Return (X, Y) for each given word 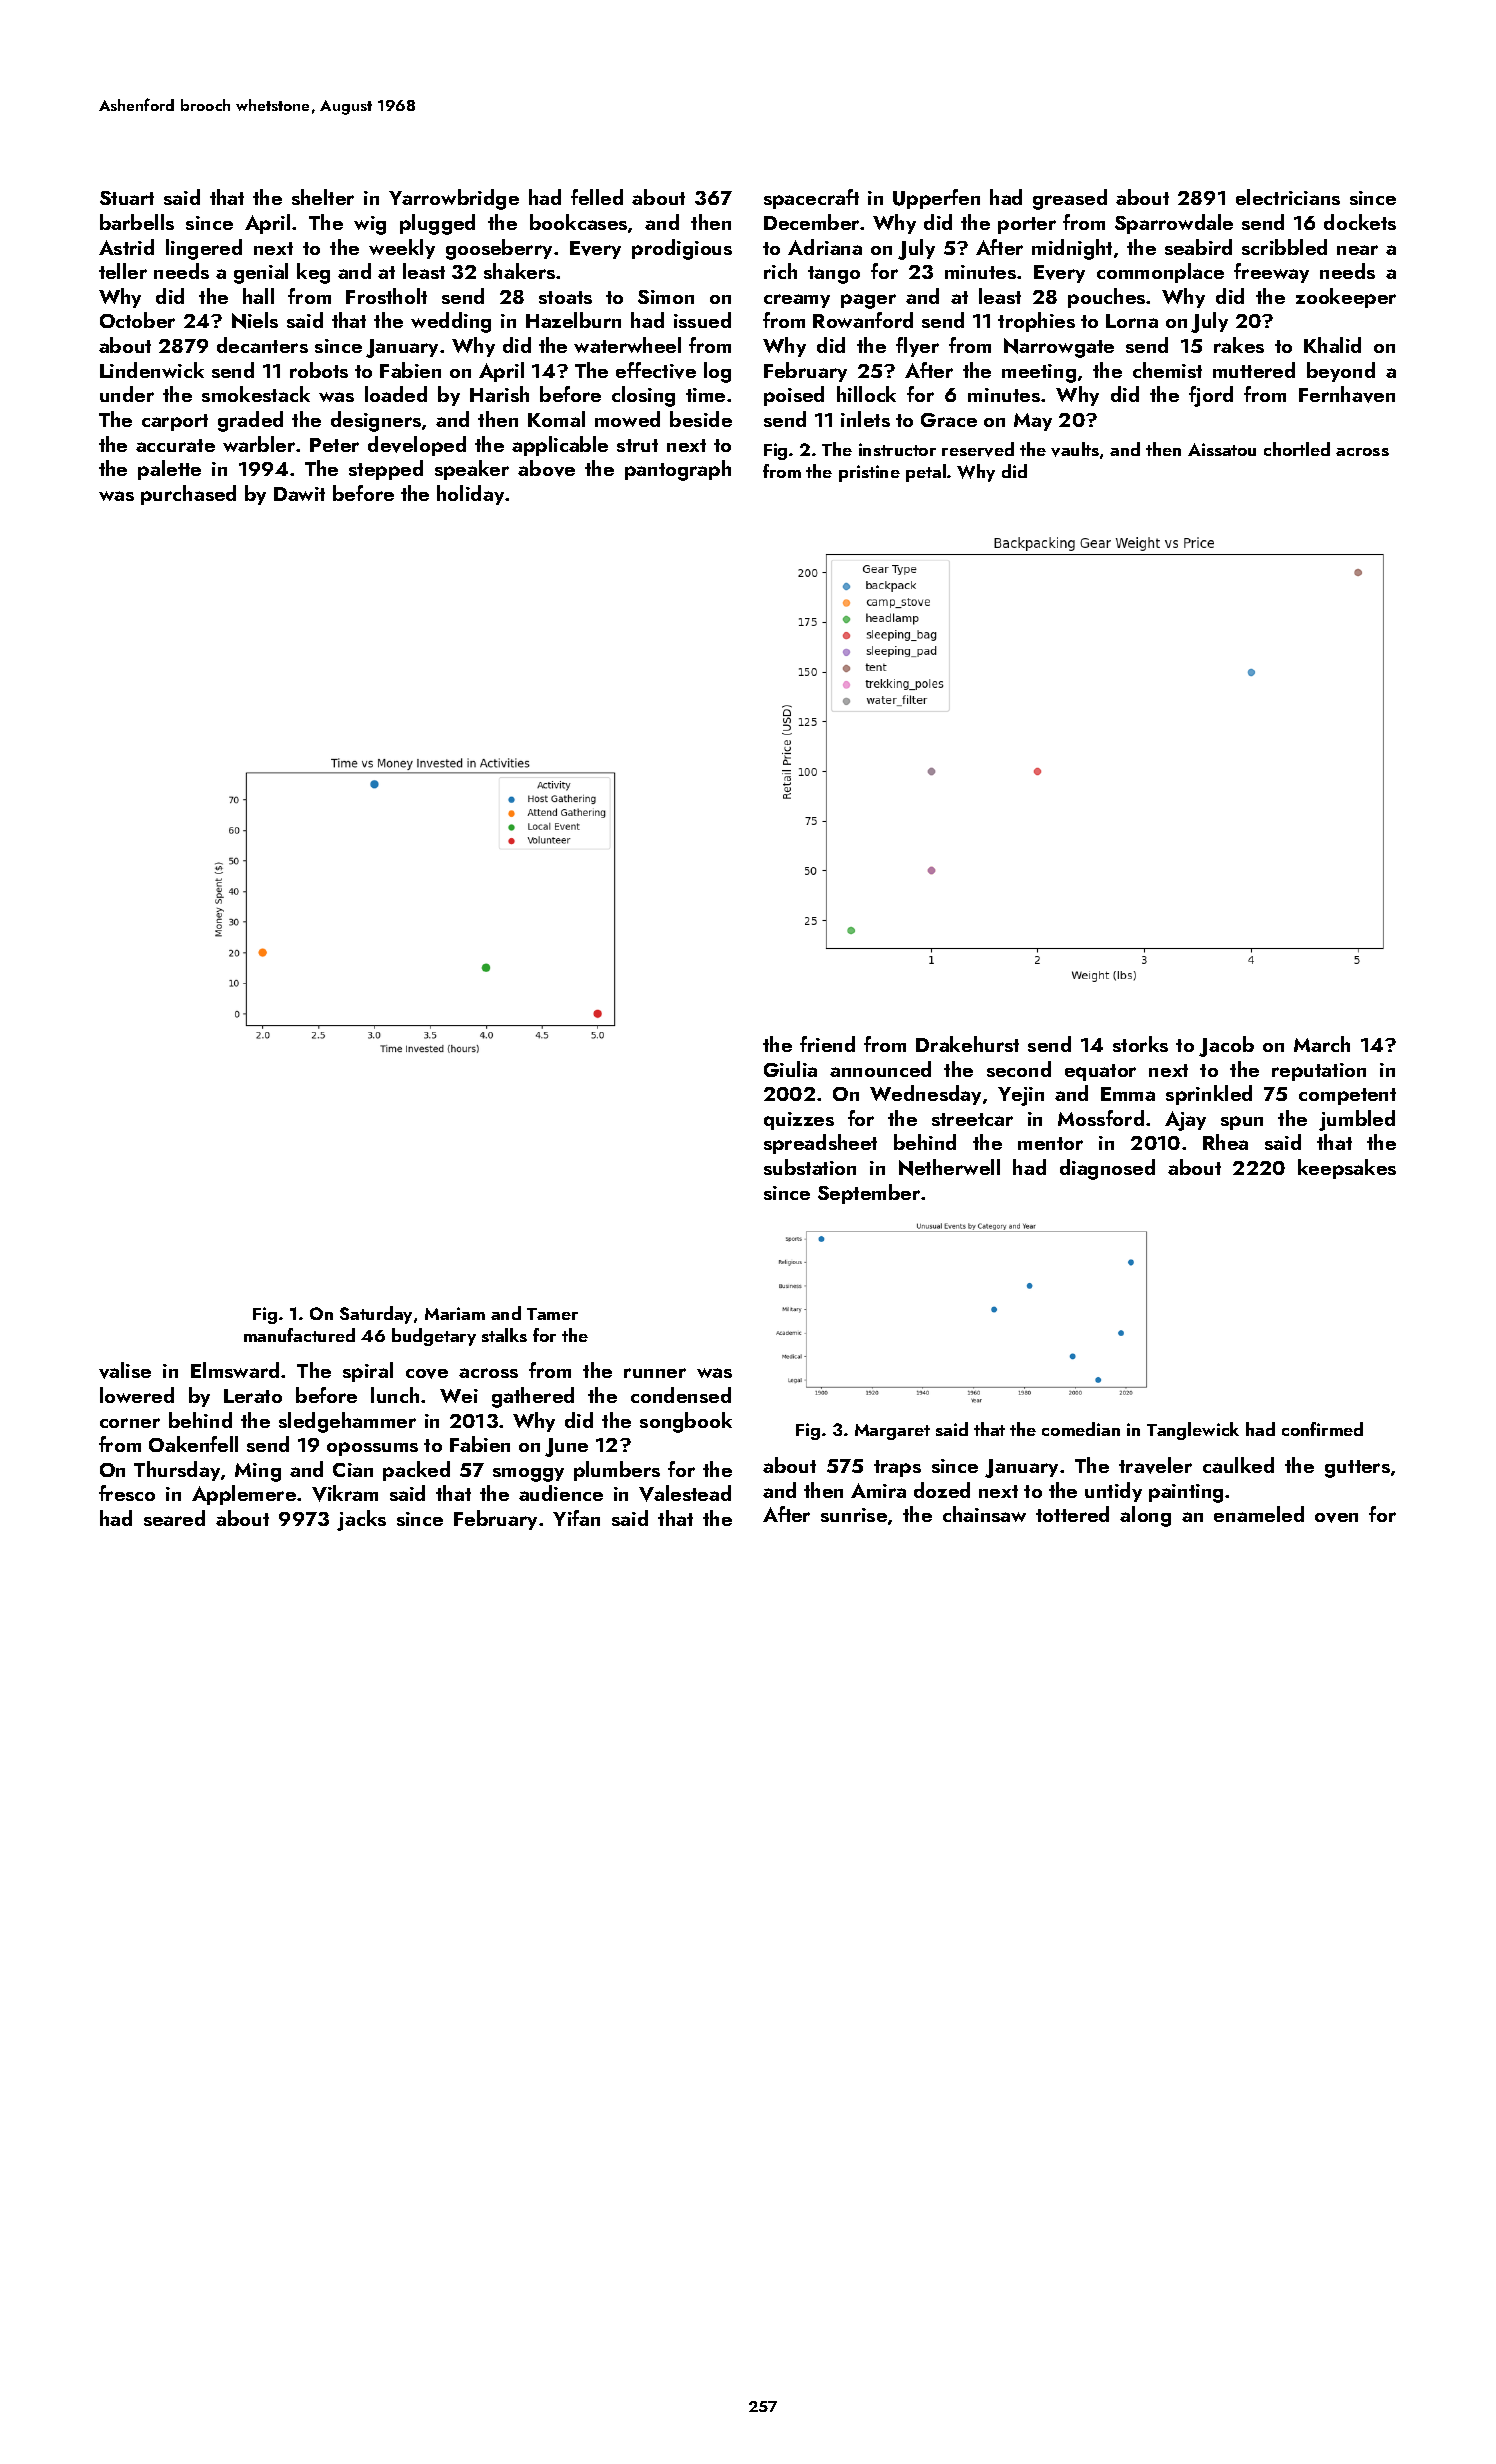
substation (810, 1167)
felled (597, 197)
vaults (1075, 449)
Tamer (552, 1314)
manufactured (299, 1335)
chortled (1297, 449)
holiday (470, 495)
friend (827, 1044)
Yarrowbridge (454, 199)
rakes (1239, 345)
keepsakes (1347, 1169)
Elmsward (235, 1370)
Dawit (299, 494)
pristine (869, 473)
